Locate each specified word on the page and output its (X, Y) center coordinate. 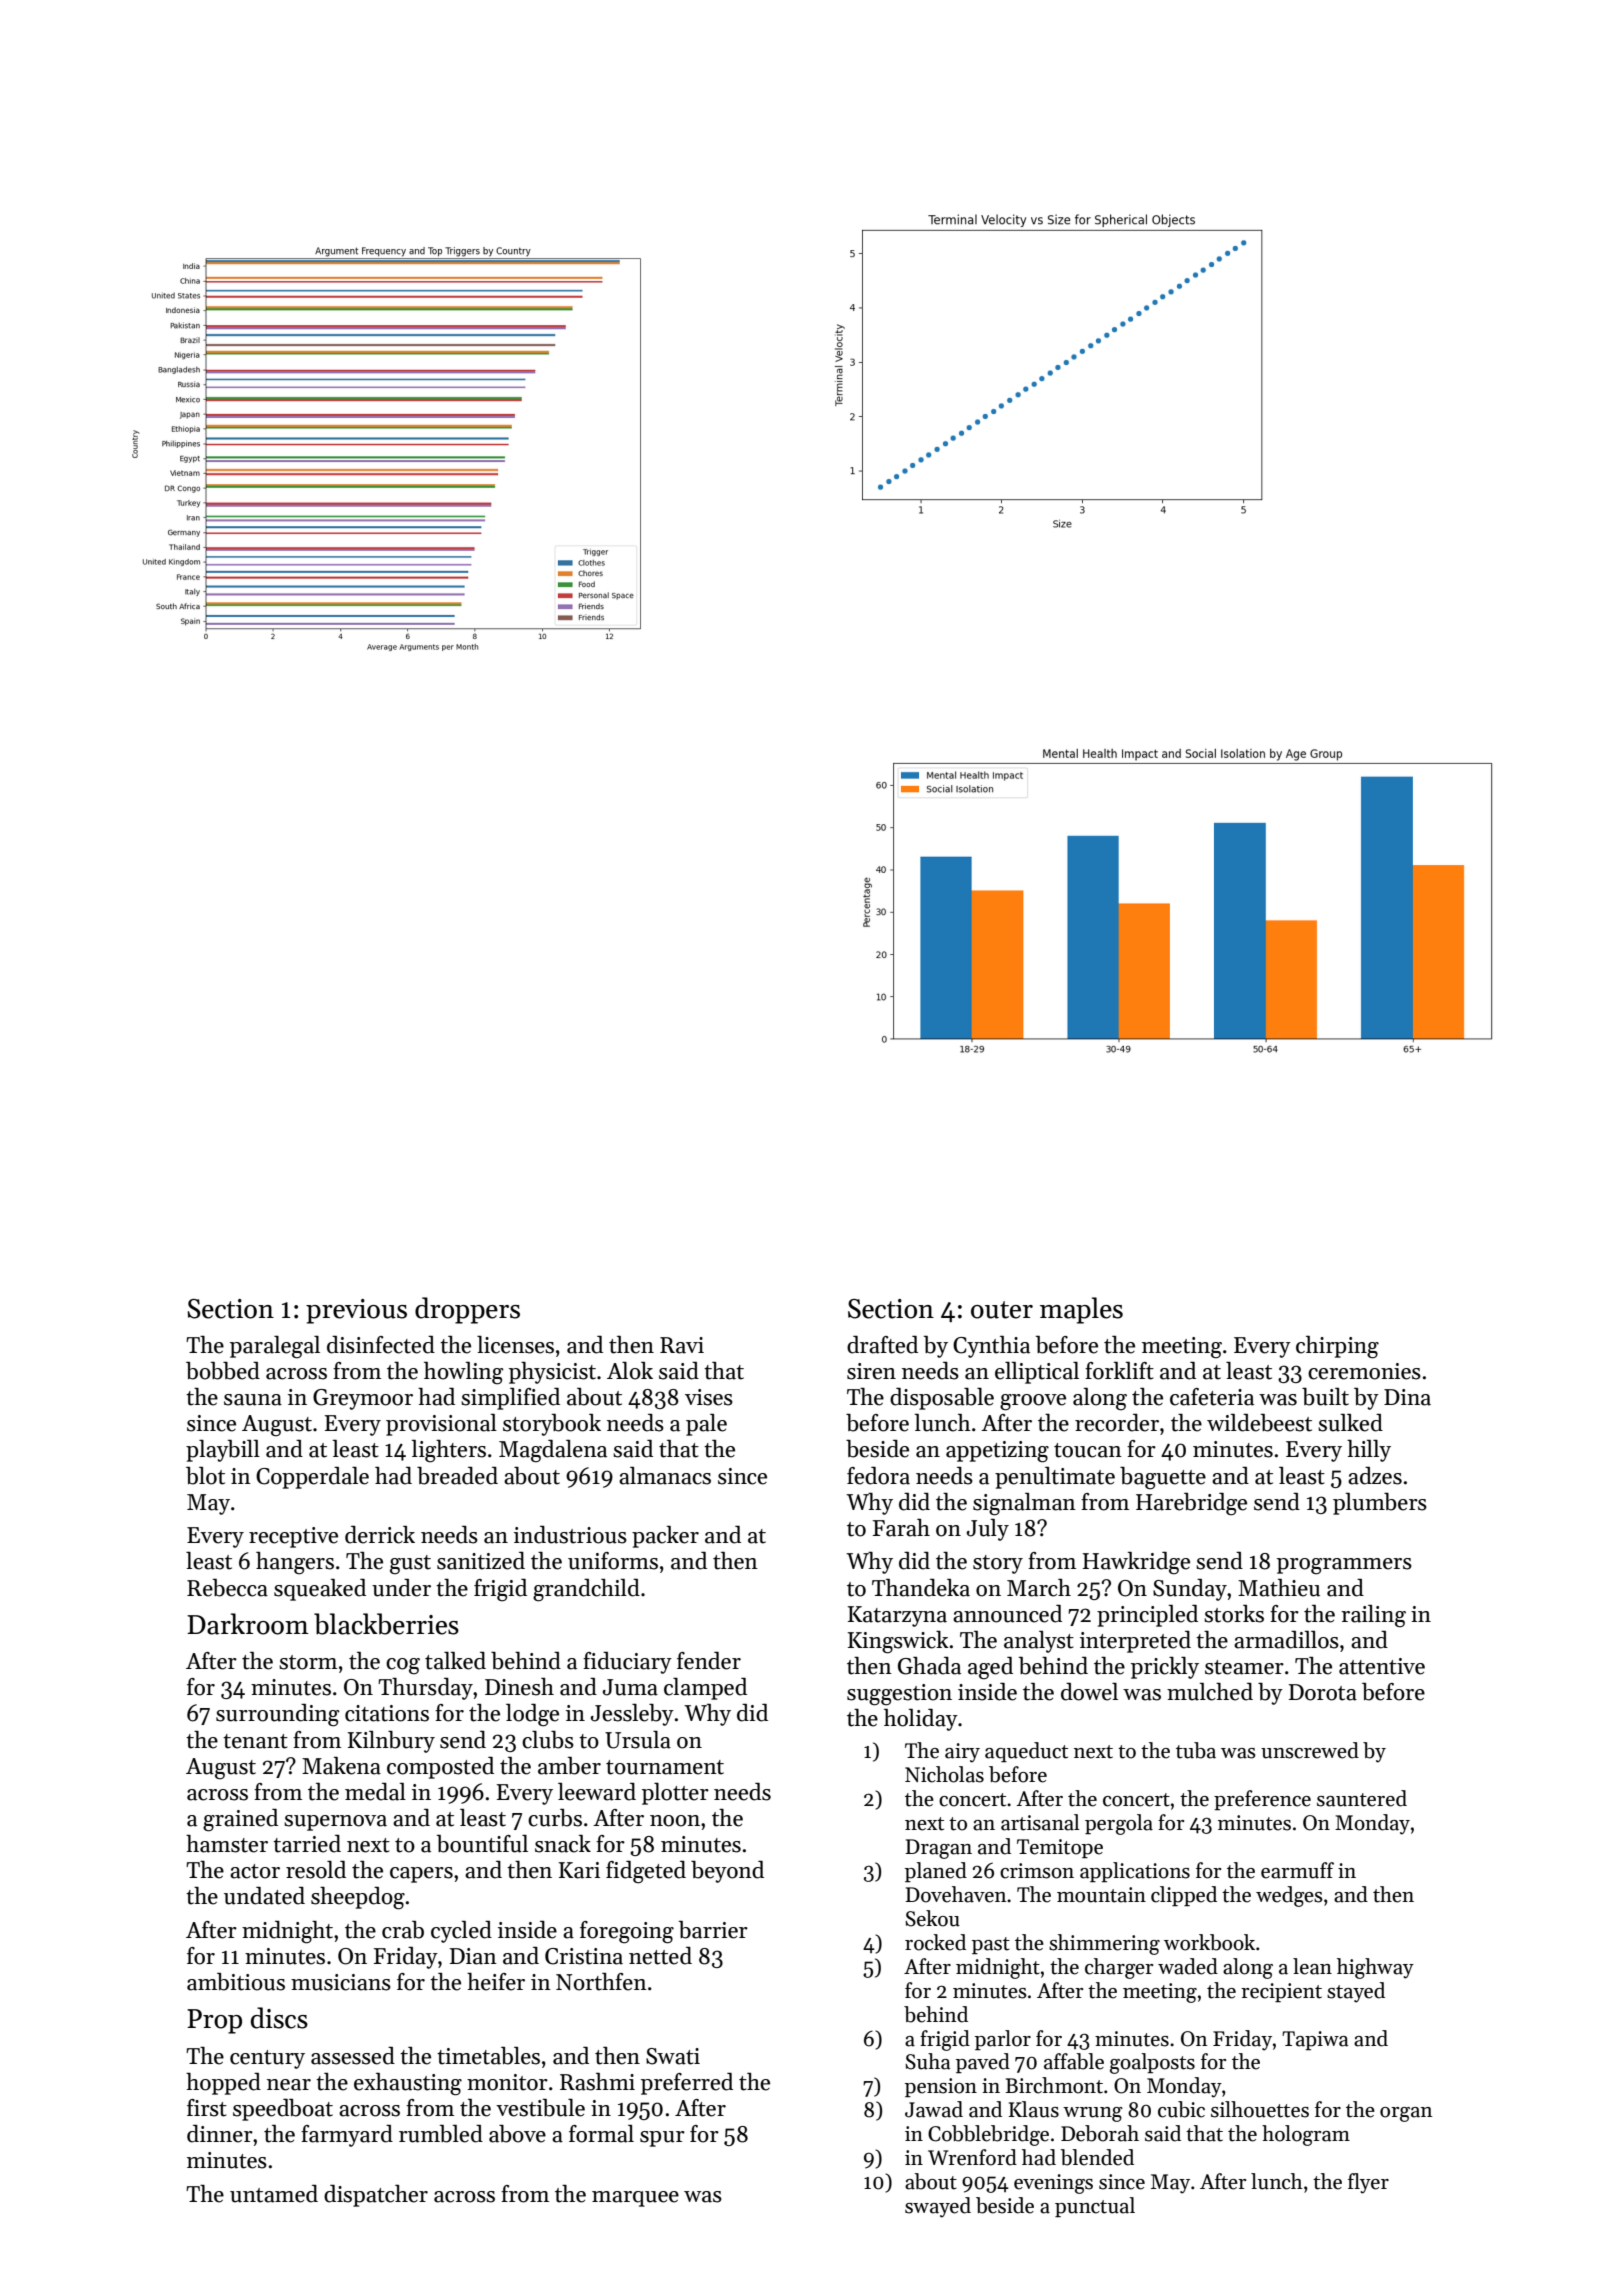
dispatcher (376, 2196)
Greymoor (363, 1399)
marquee (635, 2199)
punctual (1095, 2207)
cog (403, 1666)
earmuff (1297, 1870)
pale (706, 1425)
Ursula (638, 1740)
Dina (1407, 1397)
